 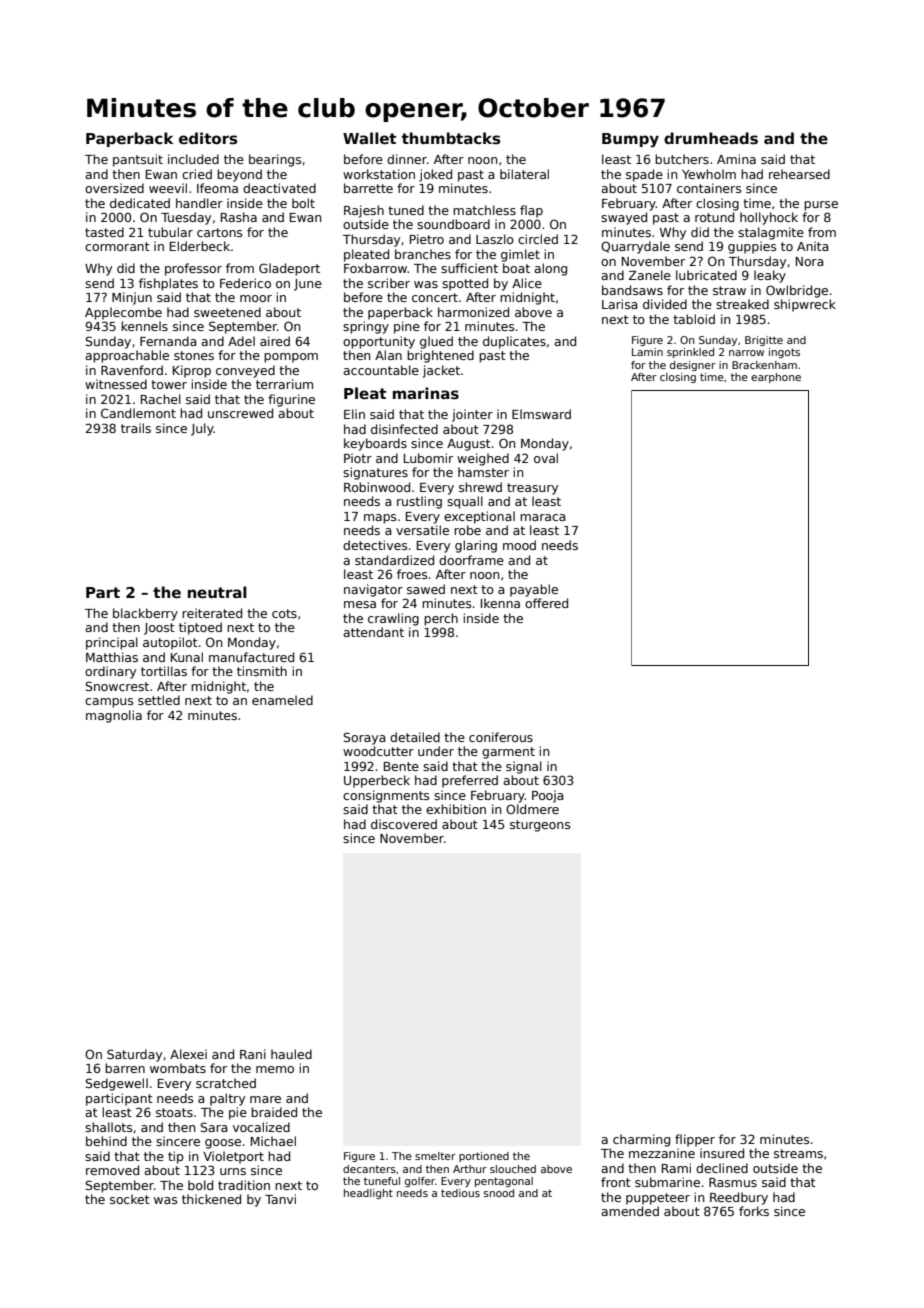 I want to click on Michael, so click(x=273, y=1141).
